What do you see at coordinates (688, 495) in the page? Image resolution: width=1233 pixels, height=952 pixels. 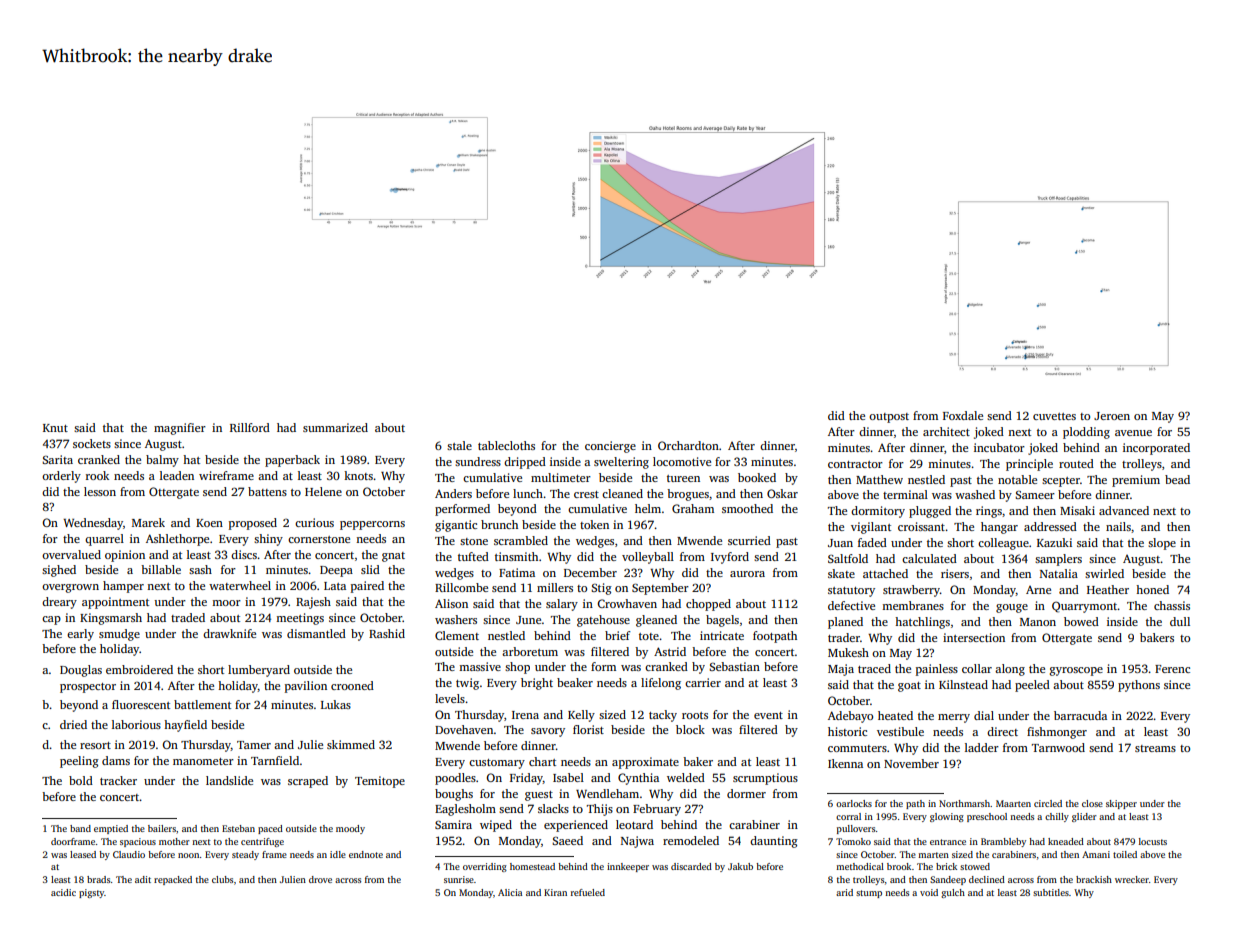 I see `brogues` at bounding box center [688, 495].
